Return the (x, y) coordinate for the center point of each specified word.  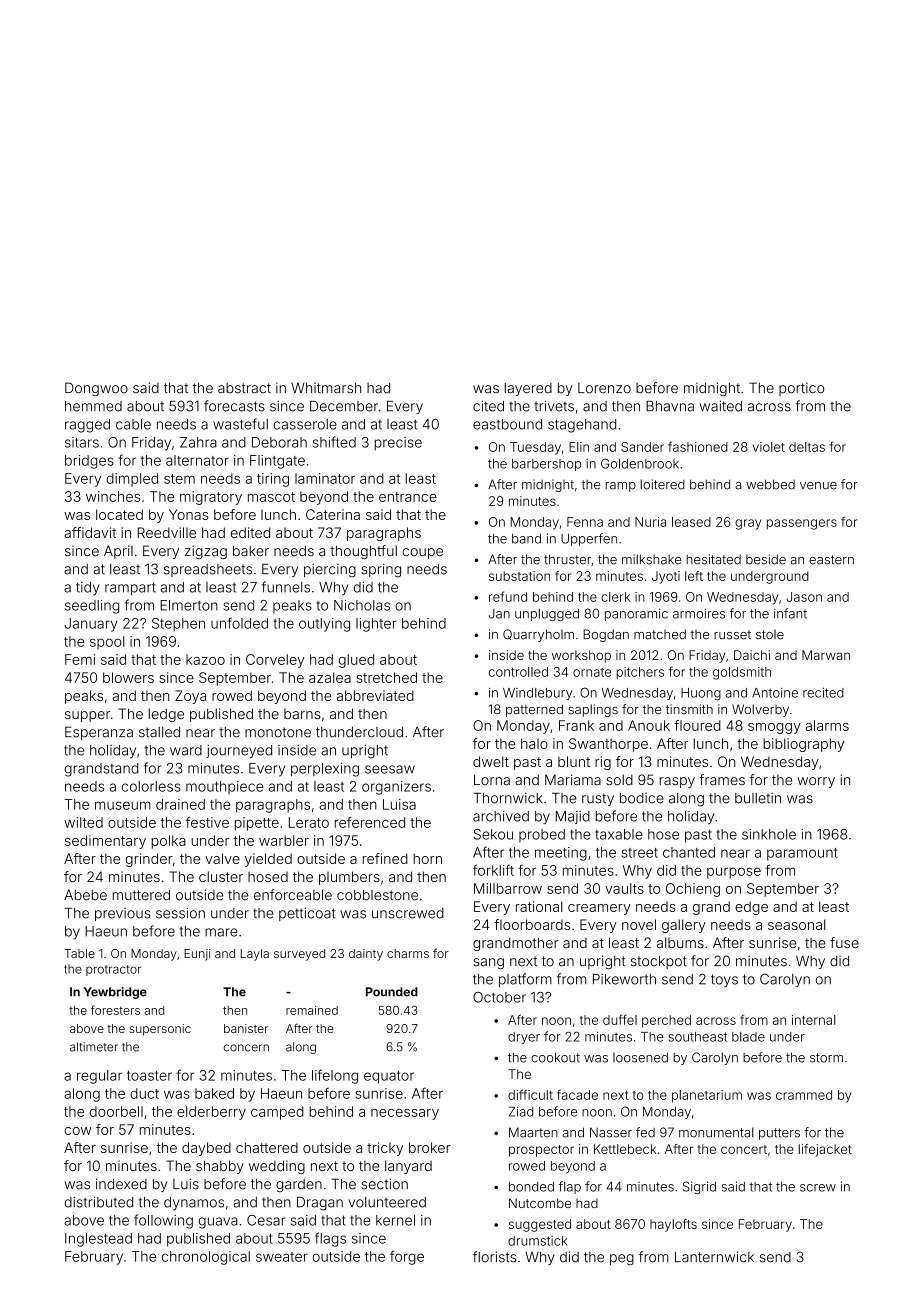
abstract (244, 388)
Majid (573, 817)
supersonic (160, 1030)
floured (697, 725)
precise (398, 444)
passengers (802, 524)
